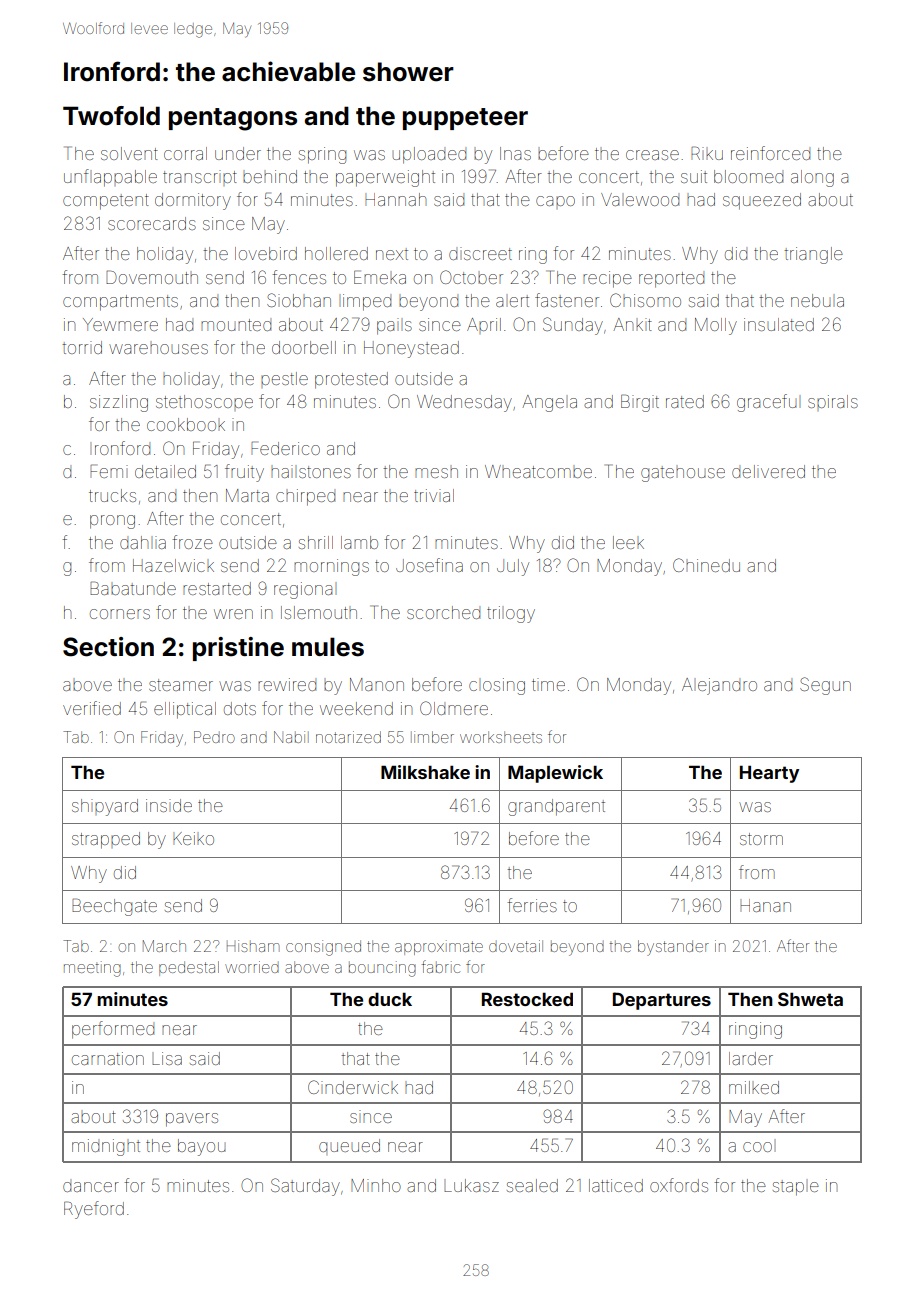  I want to click on rewired, so click(287, 684).
